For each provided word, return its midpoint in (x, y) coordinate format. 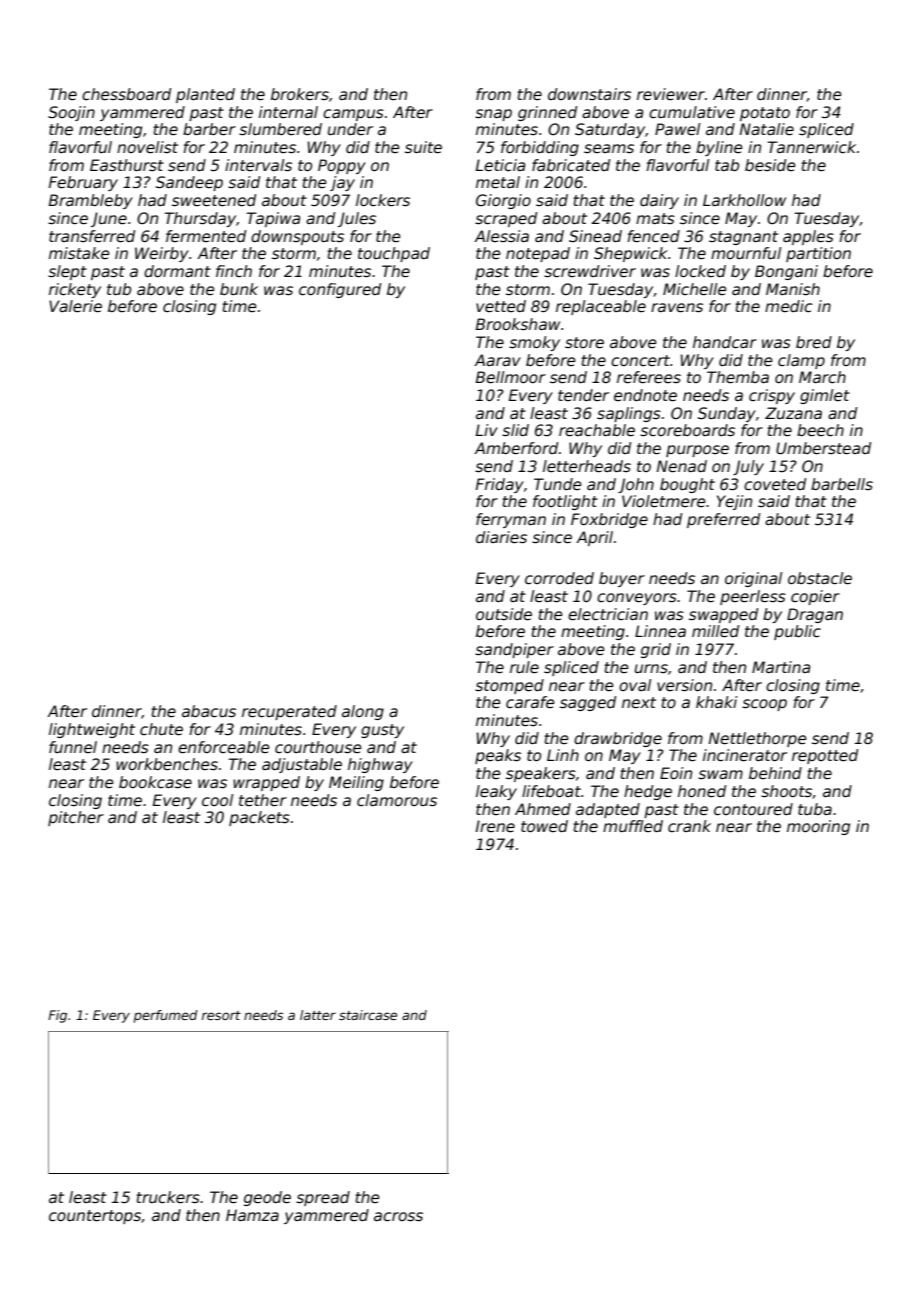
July (748, 467)
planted (205, 95)
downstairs (589, 94)
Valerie (75, 306)
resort (221, 1015)
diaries (501, 537)
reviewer (671, 94)
